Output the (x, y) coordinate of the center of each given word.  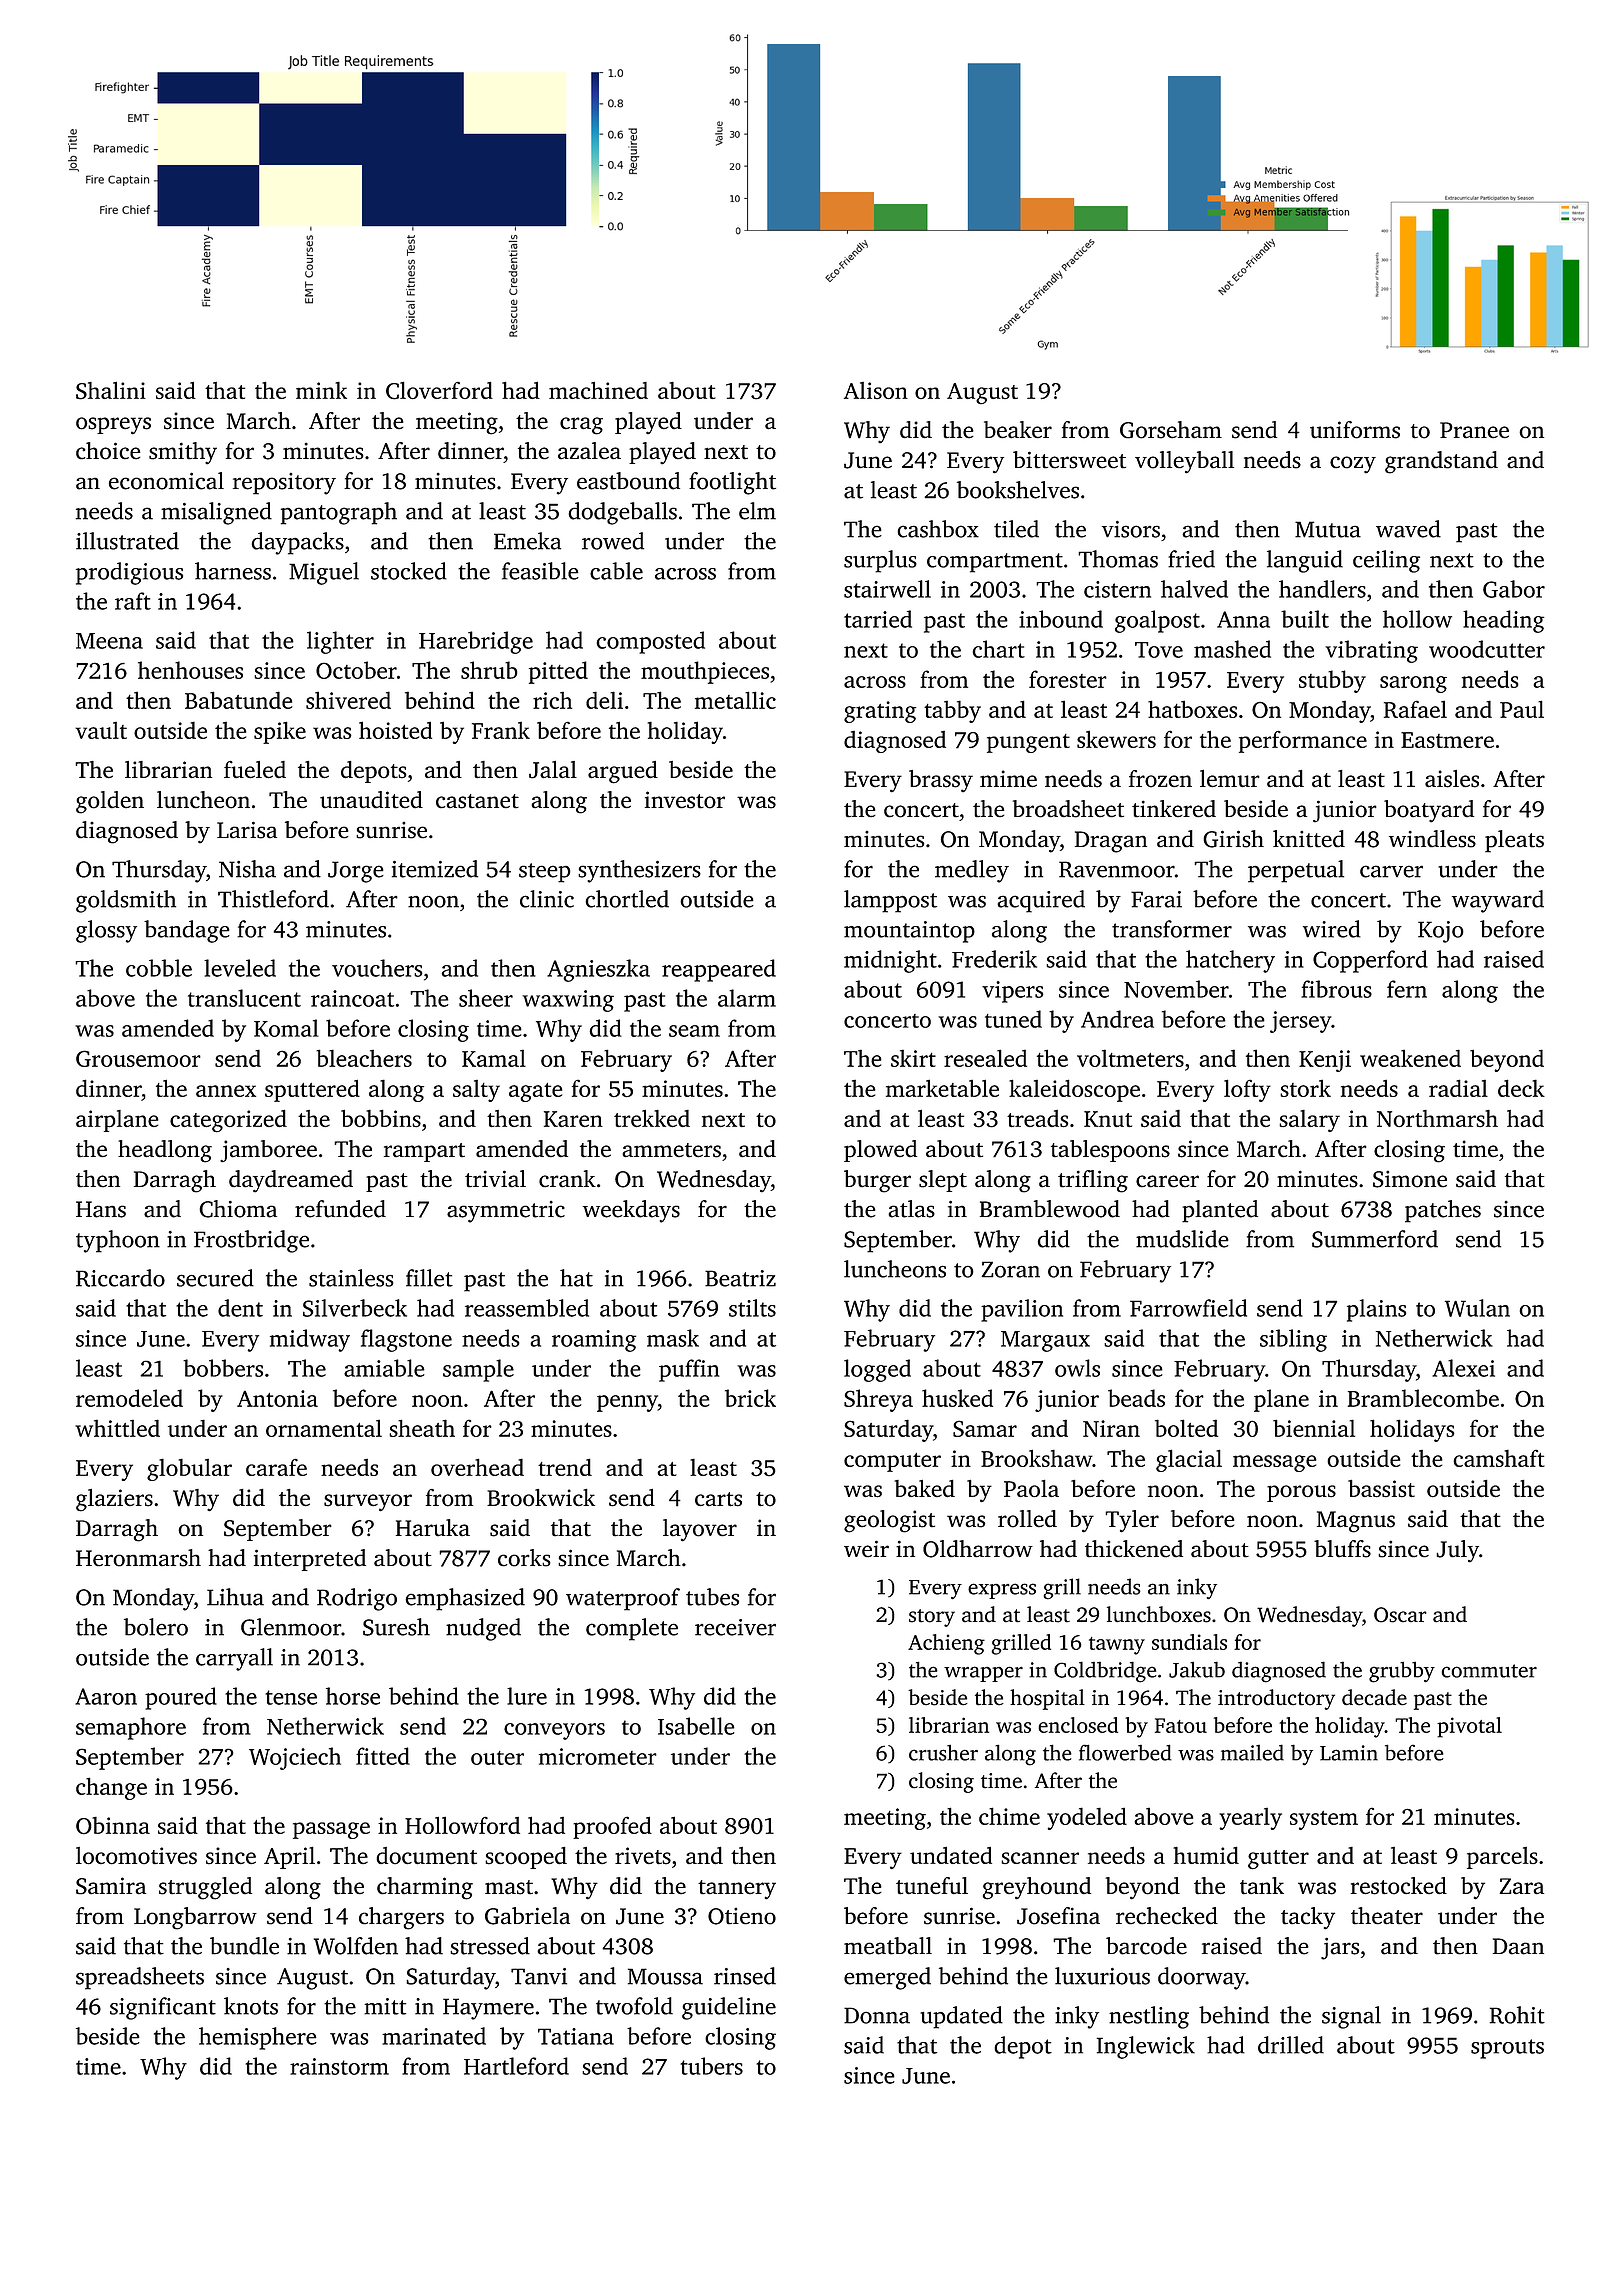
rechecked (1167, 1916)
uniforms (1355, 430)
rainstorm (339, 2066)
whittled (117, 1428)
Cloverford (439, 390)
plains (1376, 1310)
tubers (711, 2066)
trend (565, 1467)
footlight (732, 483)
